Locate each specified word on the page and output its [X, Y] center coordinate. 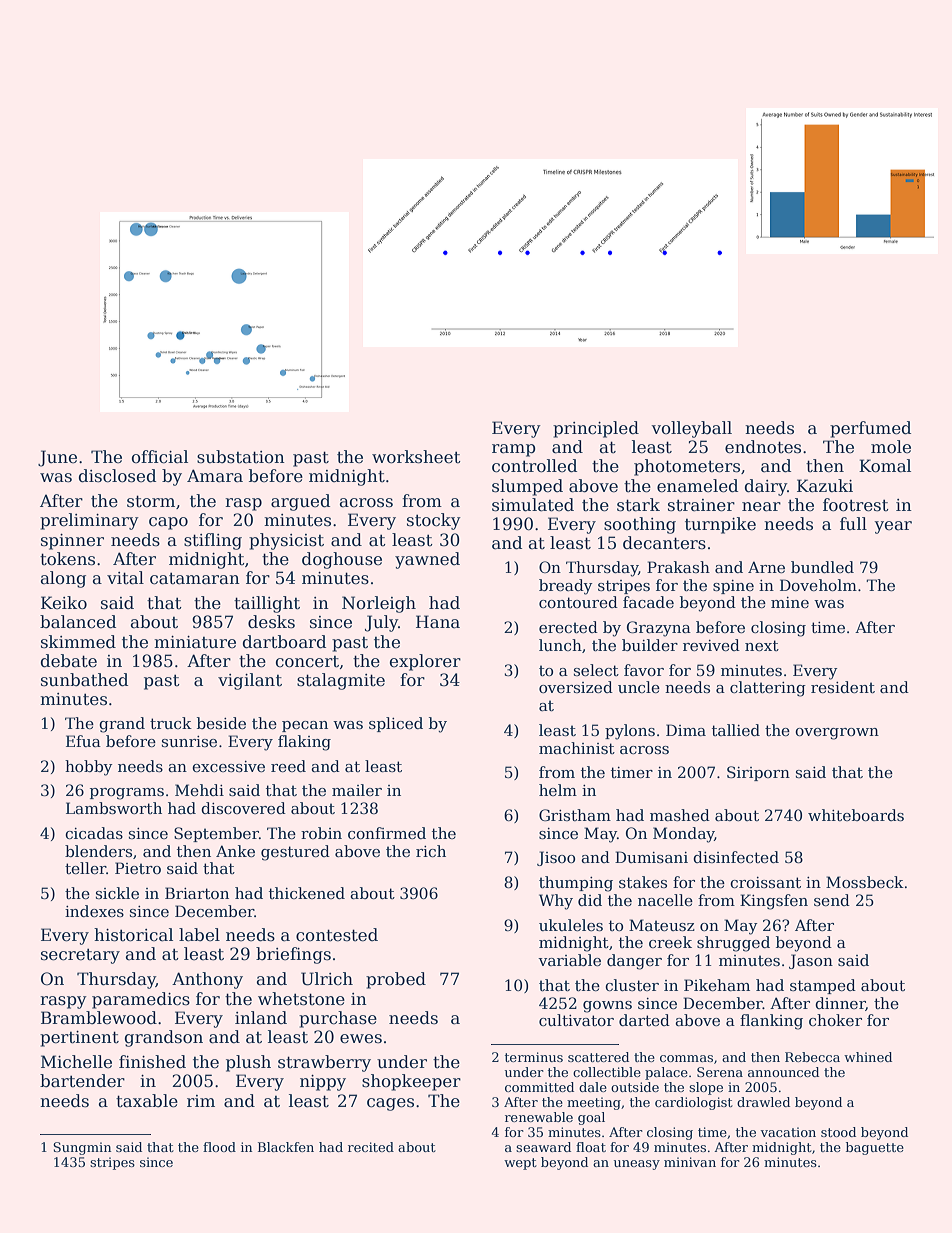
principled [596, 429]
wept [520, 1164]
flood [219, 1147]
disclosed [117, 476]
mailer [357, 790]
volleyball [691, 429]
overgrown [837, 734]
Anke [235, 851]
